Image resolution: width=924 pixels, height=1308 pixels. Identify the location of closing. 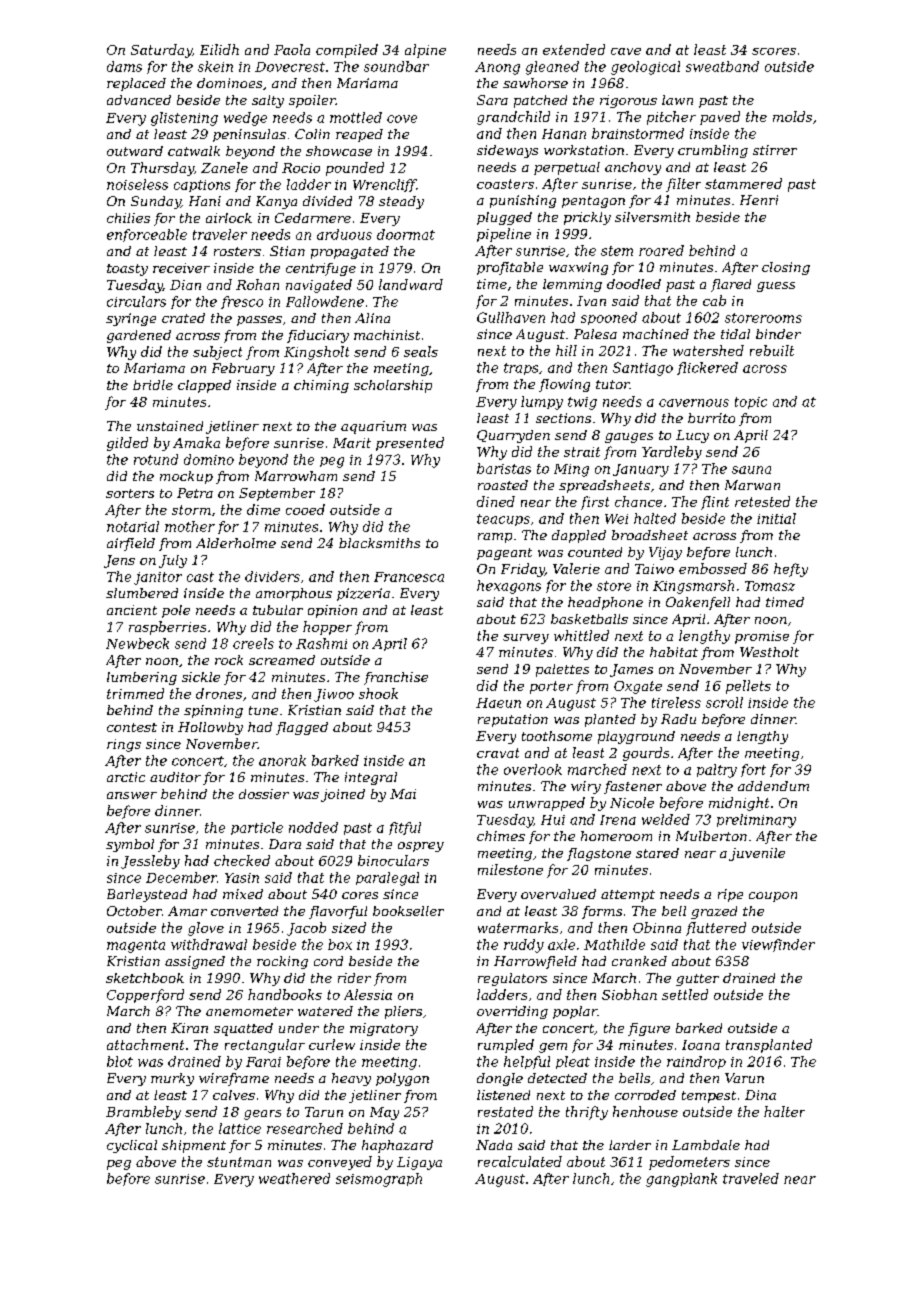
(786, 268).
